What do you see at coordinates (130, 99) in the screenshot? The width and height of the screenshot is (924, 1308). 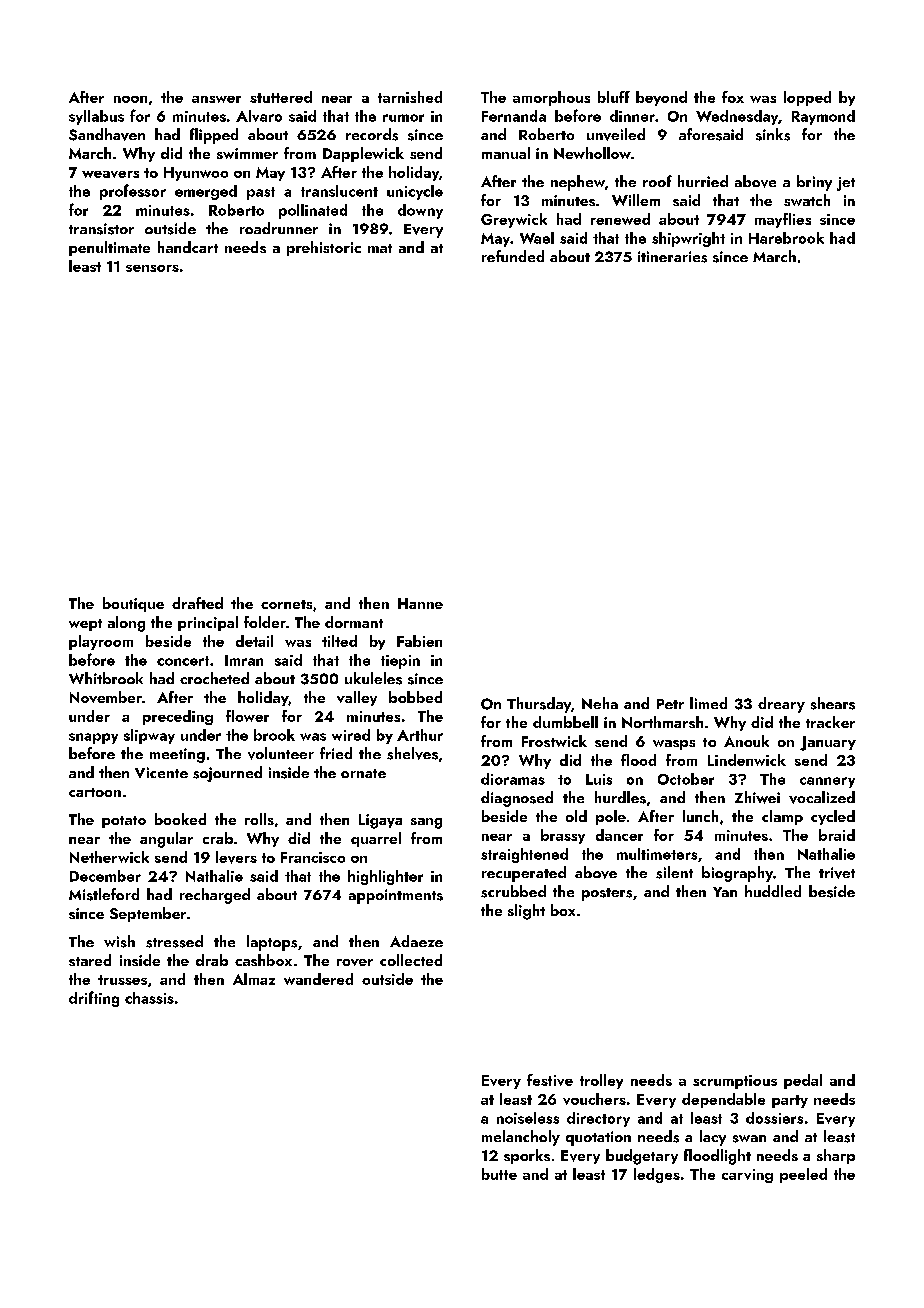 I see `noon` at bounding box center [130, 99].
